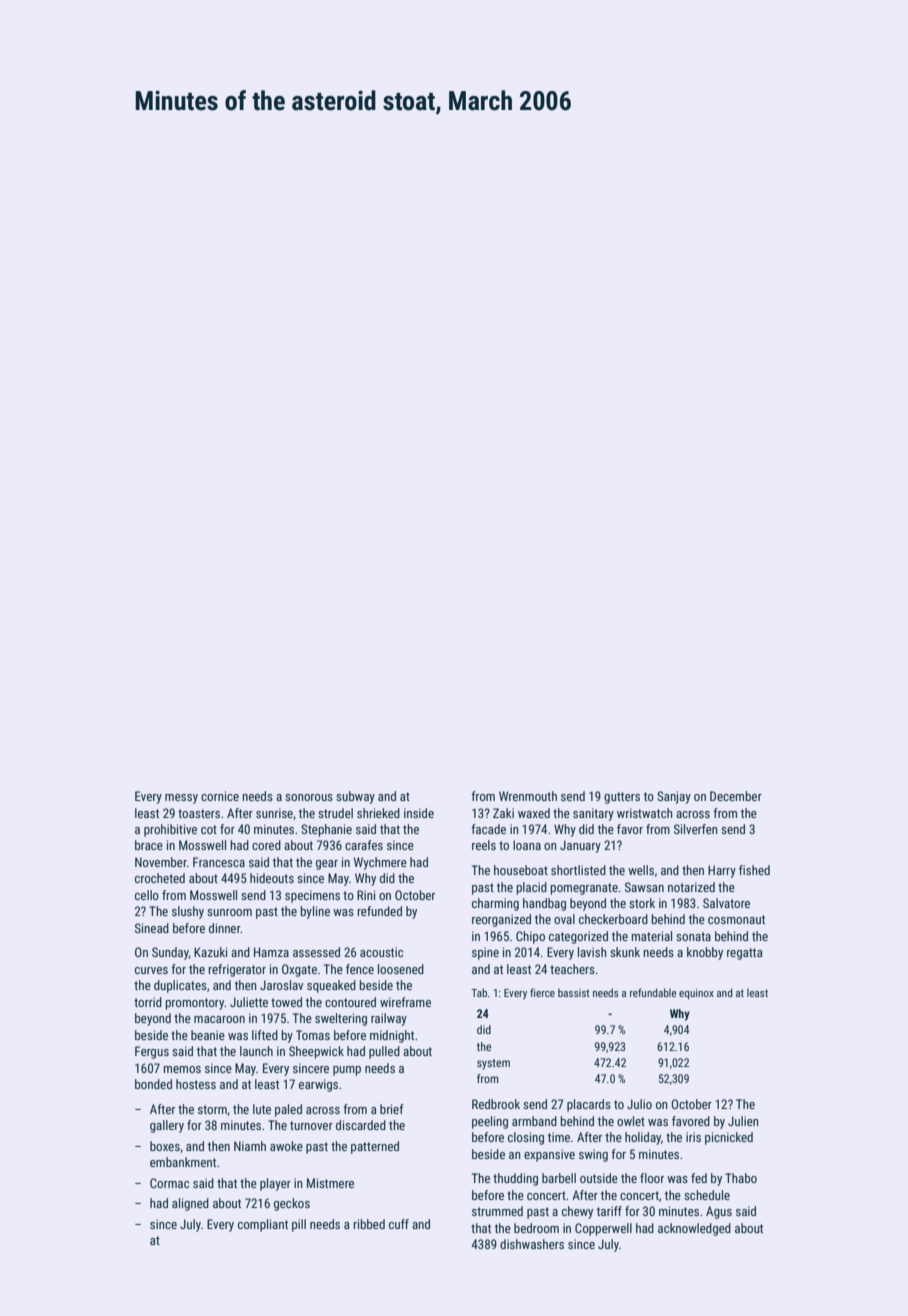 This screenshot has height=1316, width=908. What do you see at coordinates (366, 895) in the screenshot?
I see `Rini` at bounding box center [366, 895].
